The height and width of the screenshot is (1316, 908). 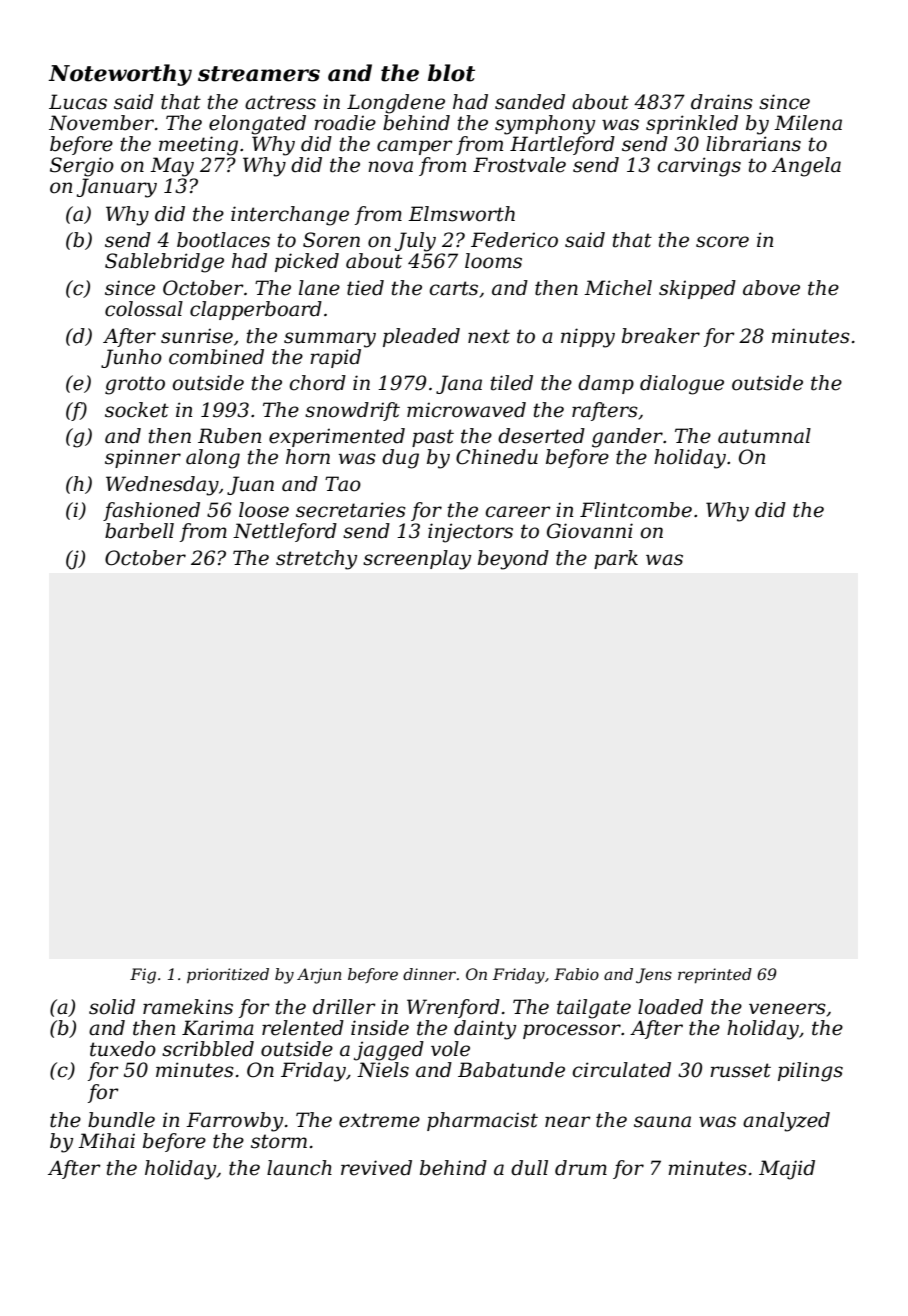 What do you see at coordinates (636, 510) in the screenshot?
I see `Flintcombe` at bounding box center [636, 510].
